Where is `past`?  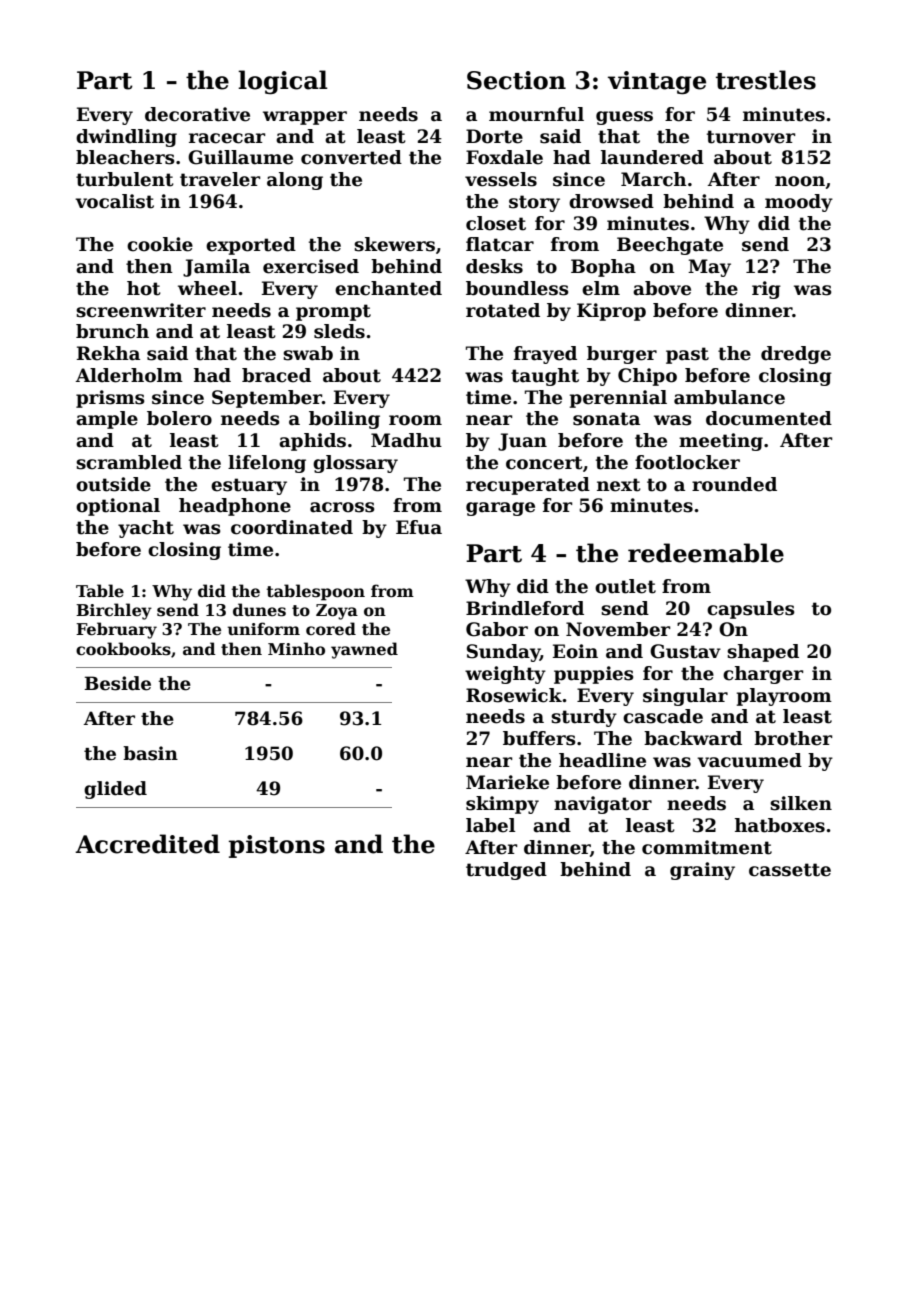 past is located at coordinates (687, 355).
